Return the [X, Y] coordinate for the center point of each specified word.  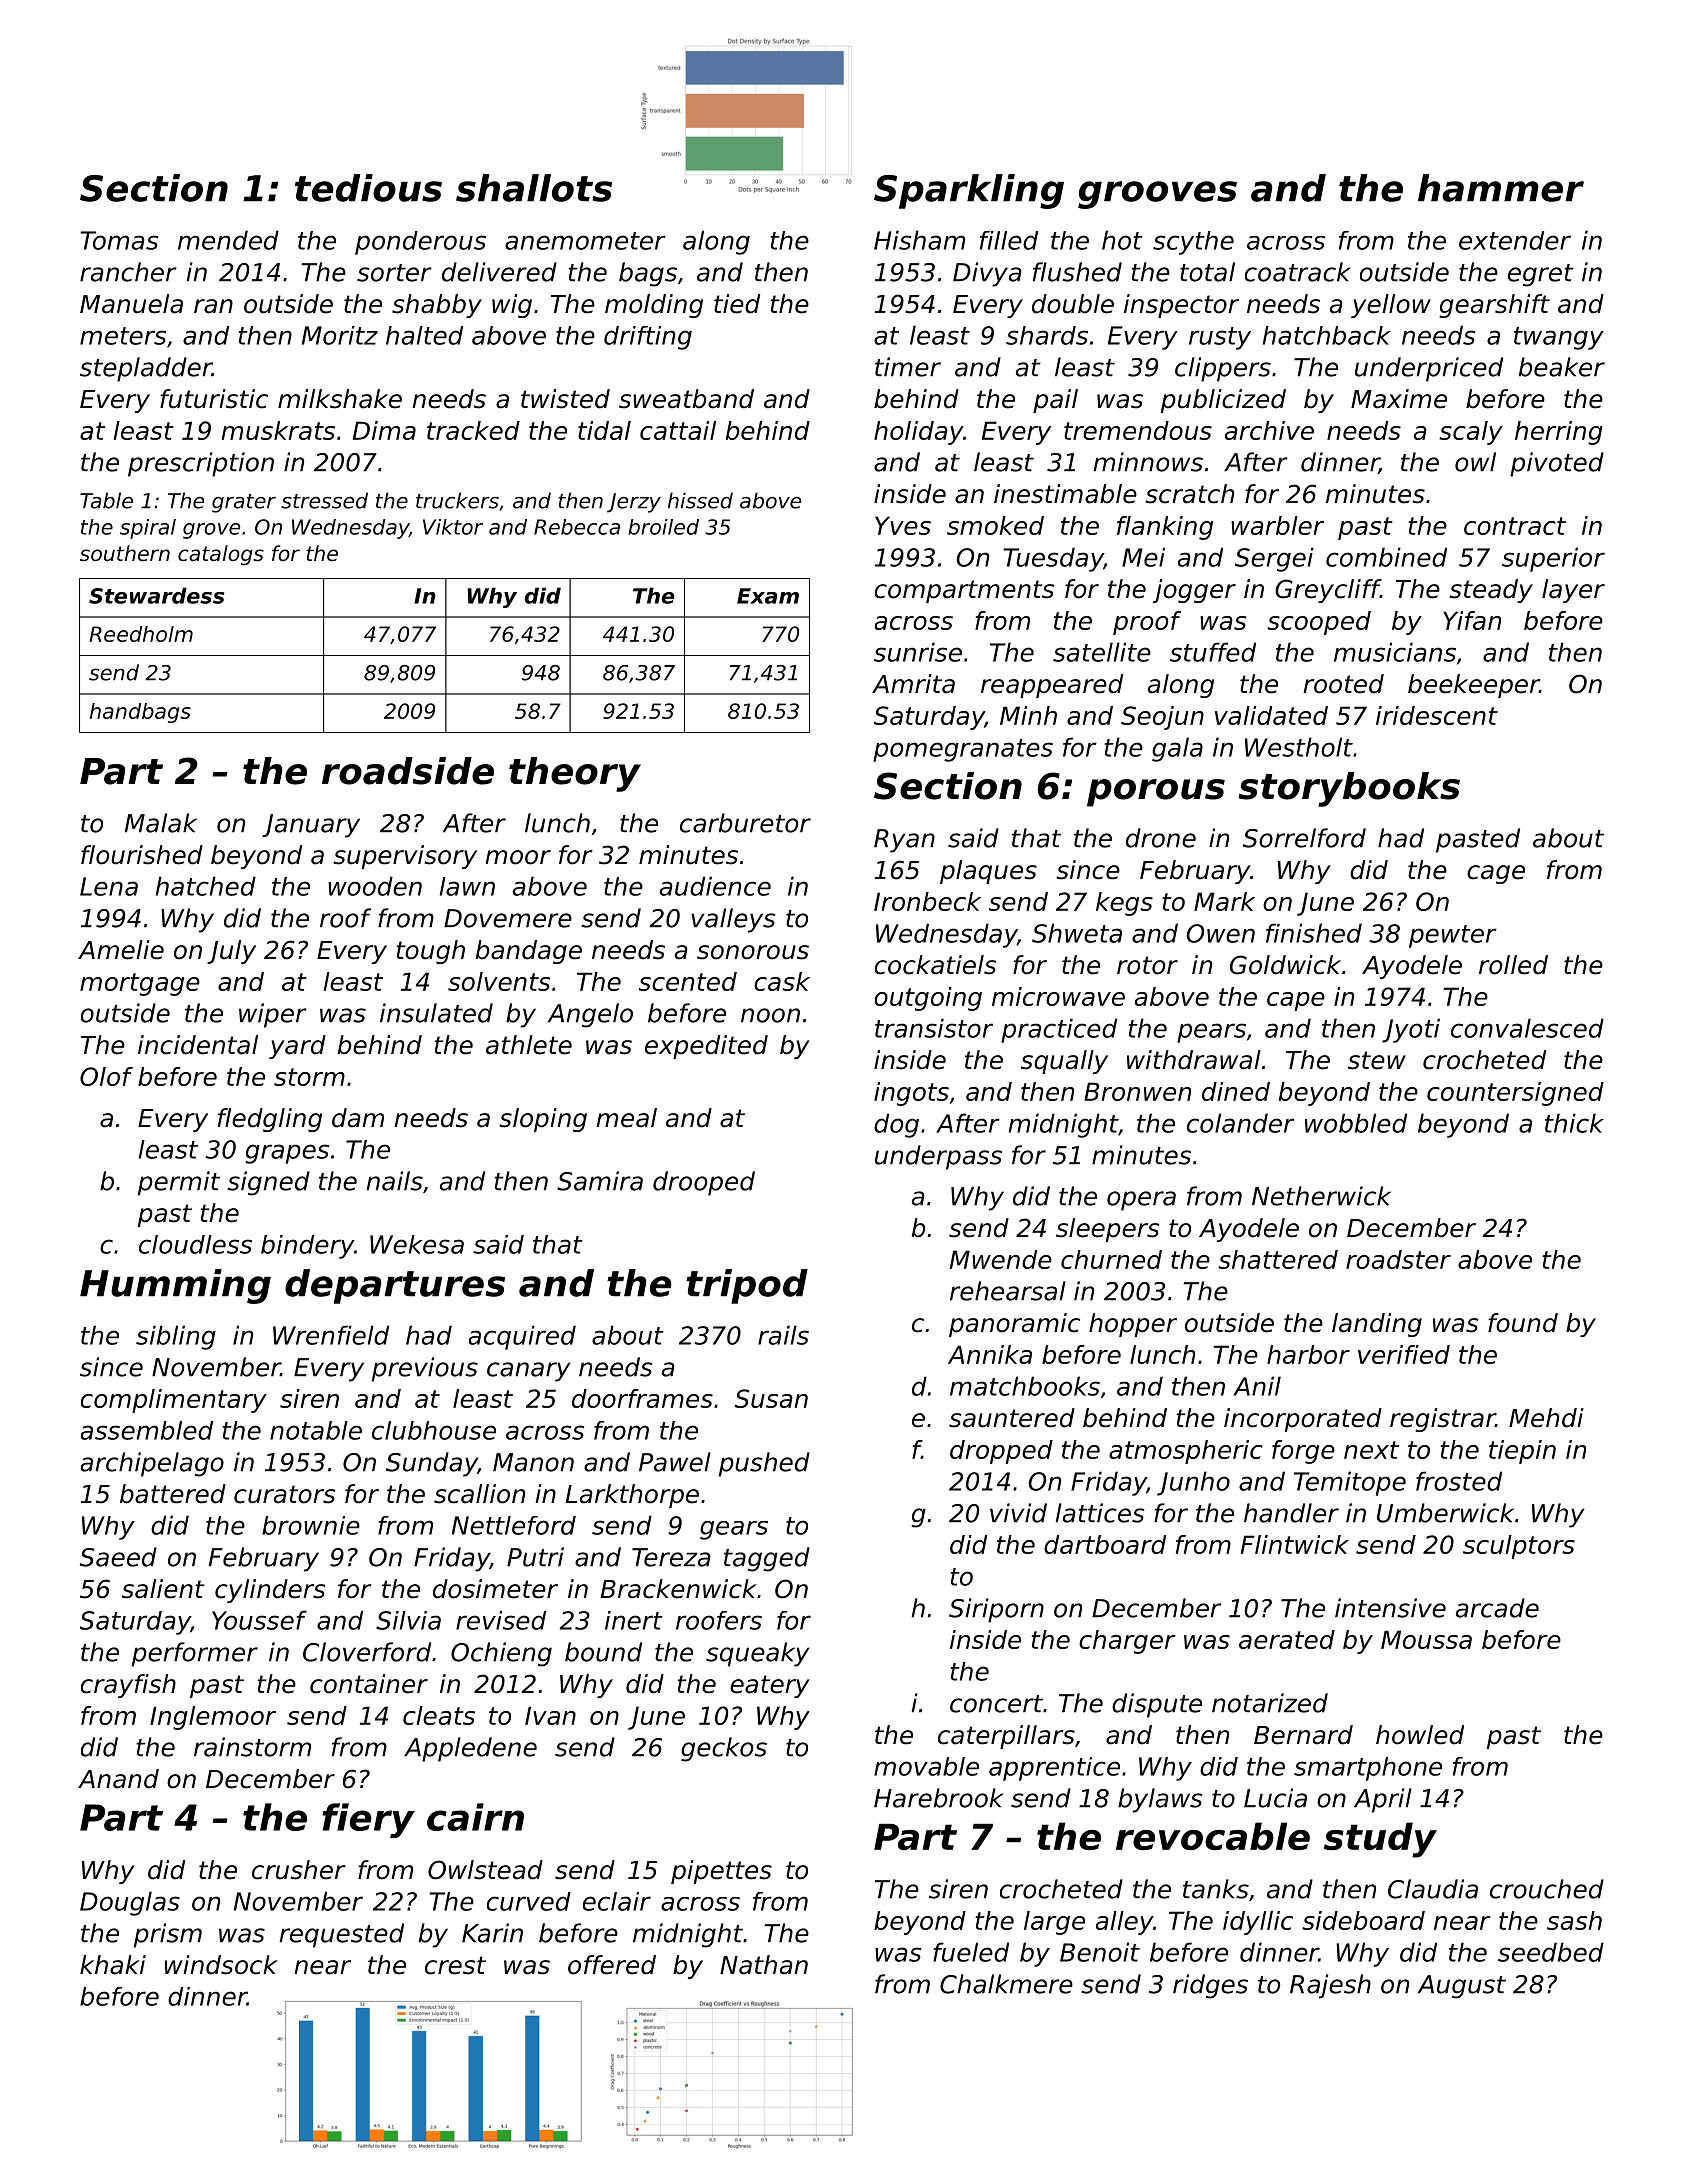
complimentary [174, 1401]
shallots [534, 188]
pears [1211, 1033]
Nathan [764, 1965]
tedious [368, 188]
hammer [1501, 188]
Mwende [1001, 1259]
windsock [221, 1965]
